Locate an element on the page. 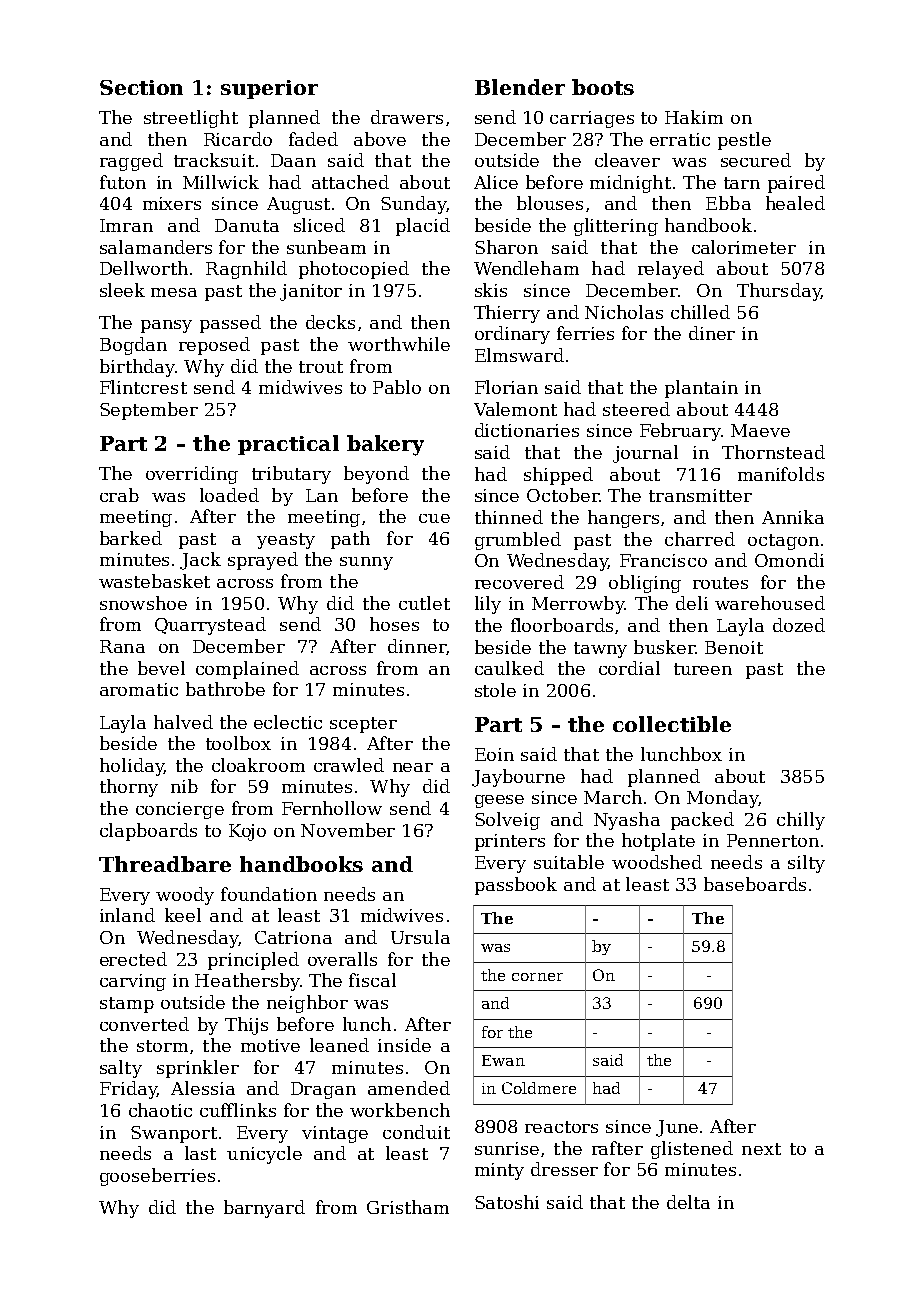 This page has height=1308, width=924. superior is located at coordinates (269, 89).
